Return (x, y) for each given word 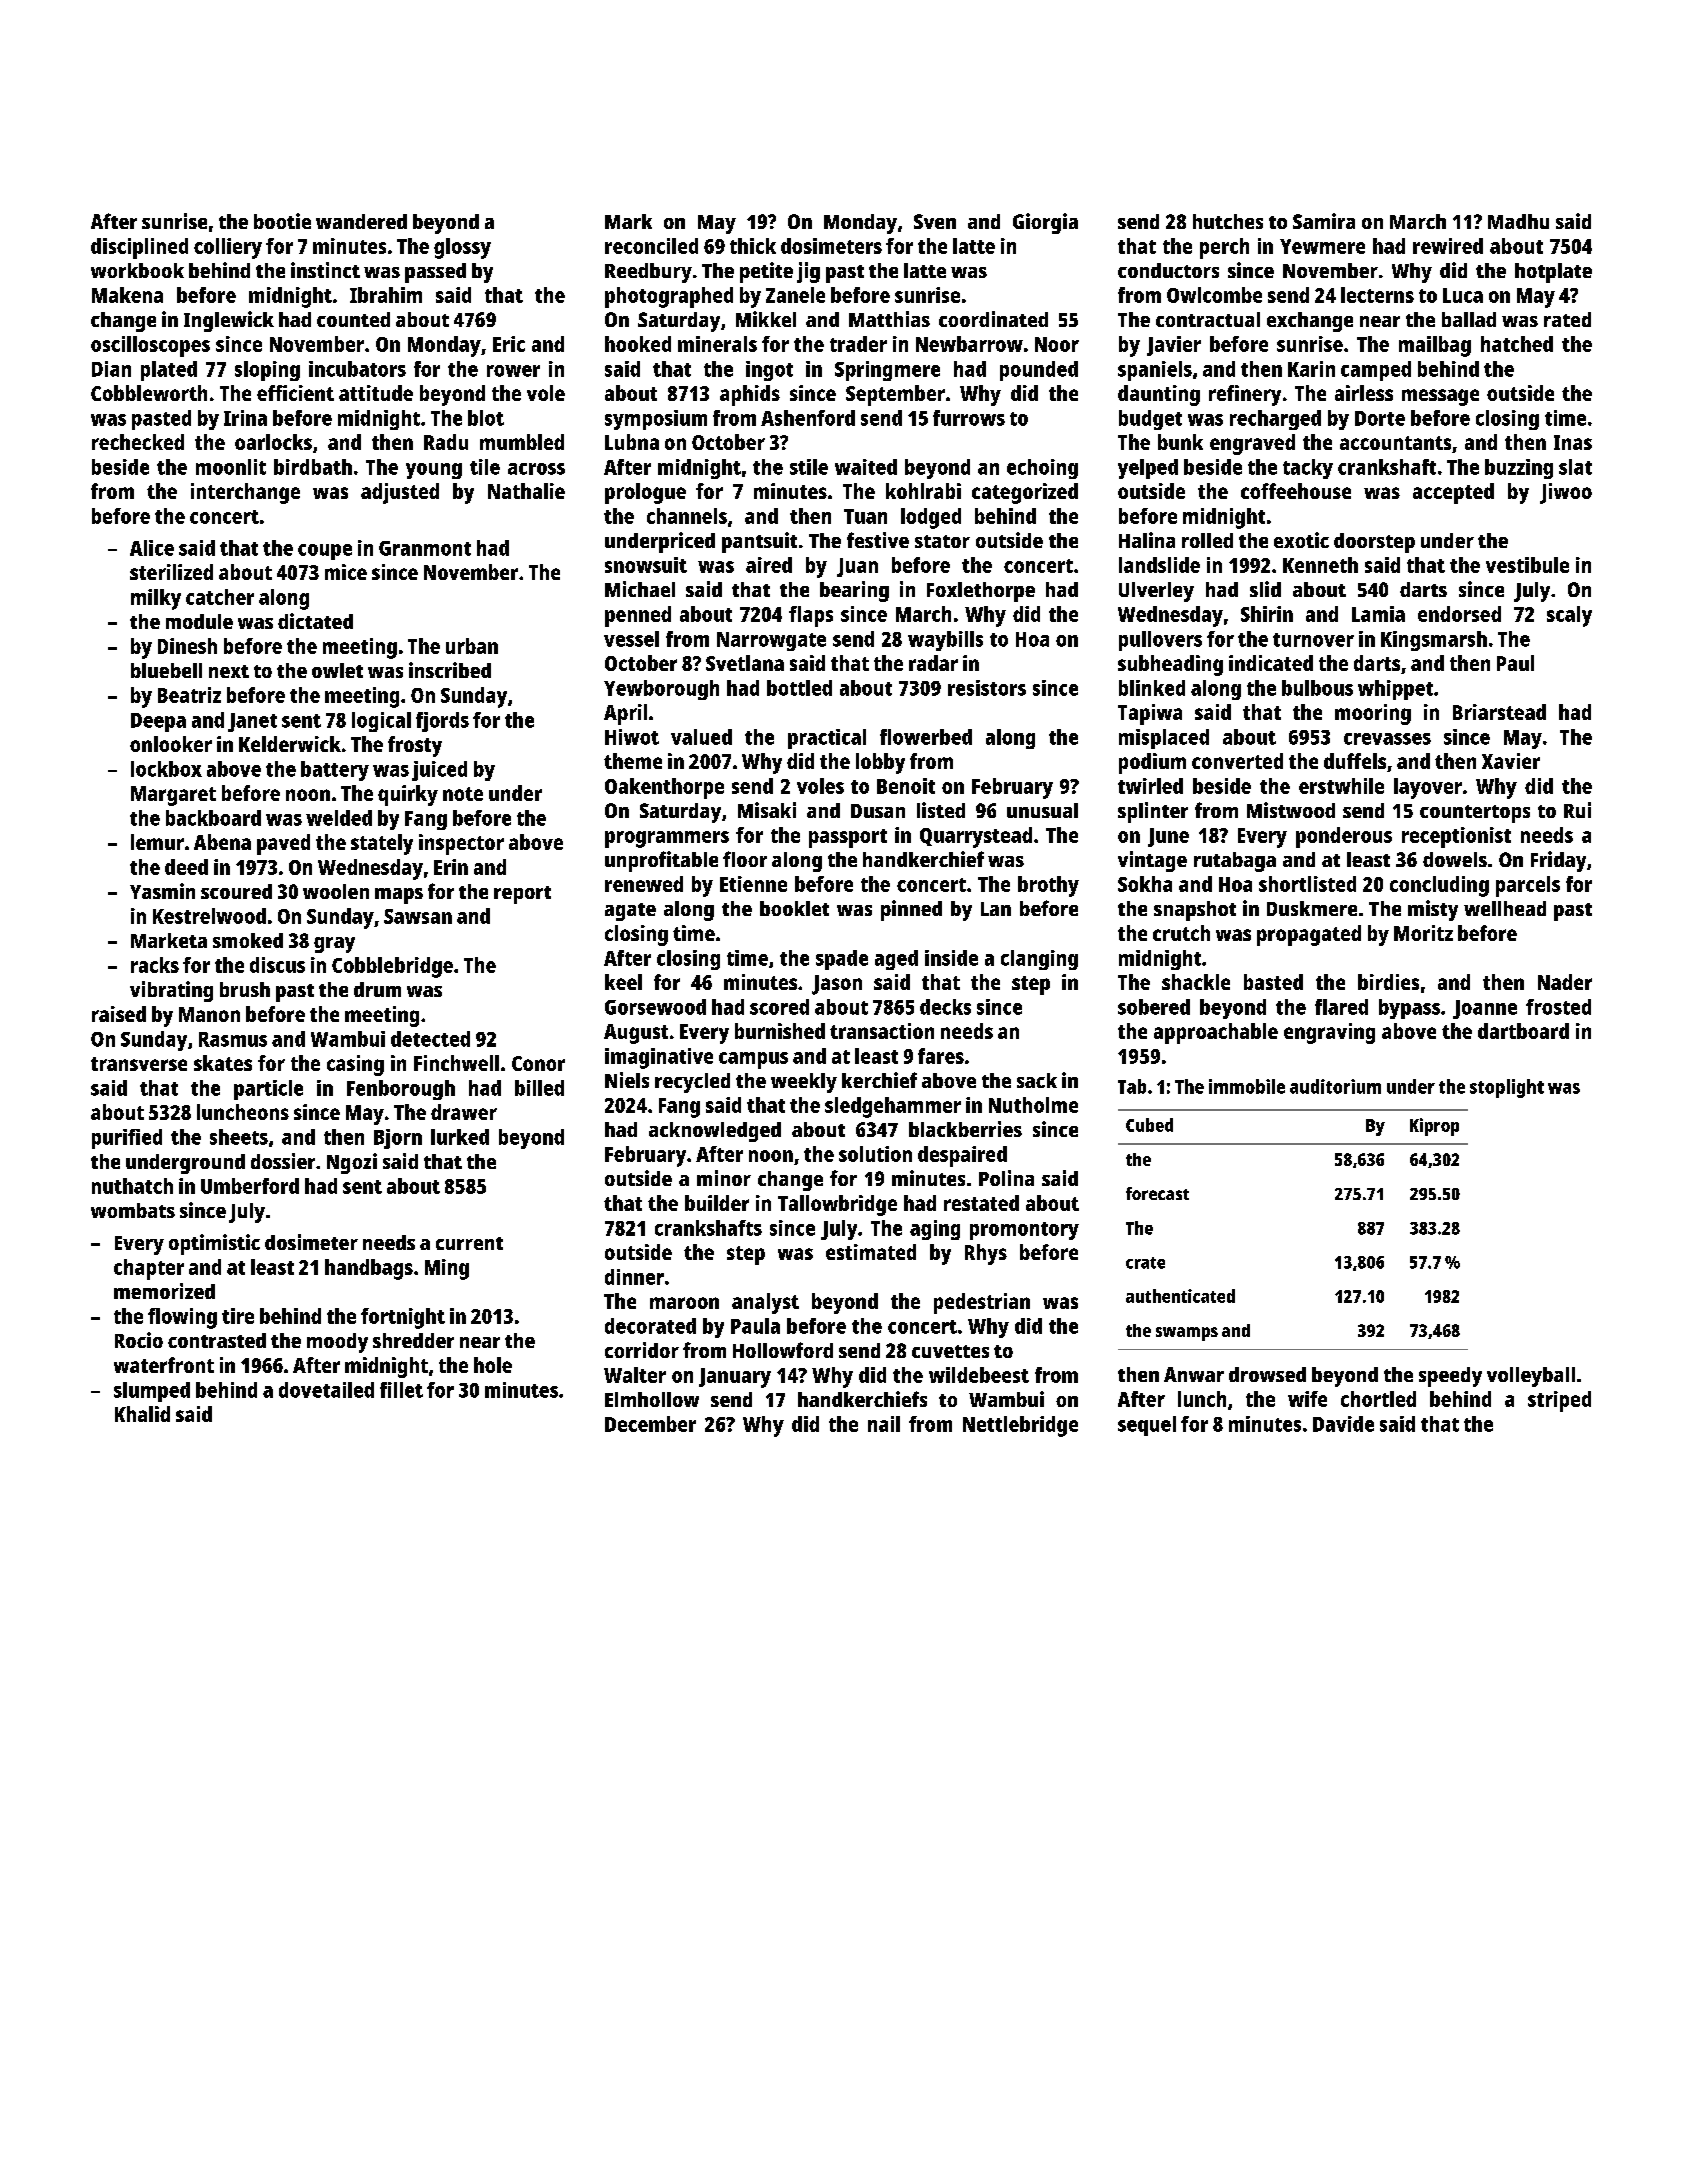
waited (866, 467)
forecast (1157, 1193)
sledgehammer (893, 1107)
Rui (1577, 810)
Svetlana (745, 663)
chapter (149, 1269)
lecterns (1377, 295)
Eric (509, 344)
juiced (439, 771)
